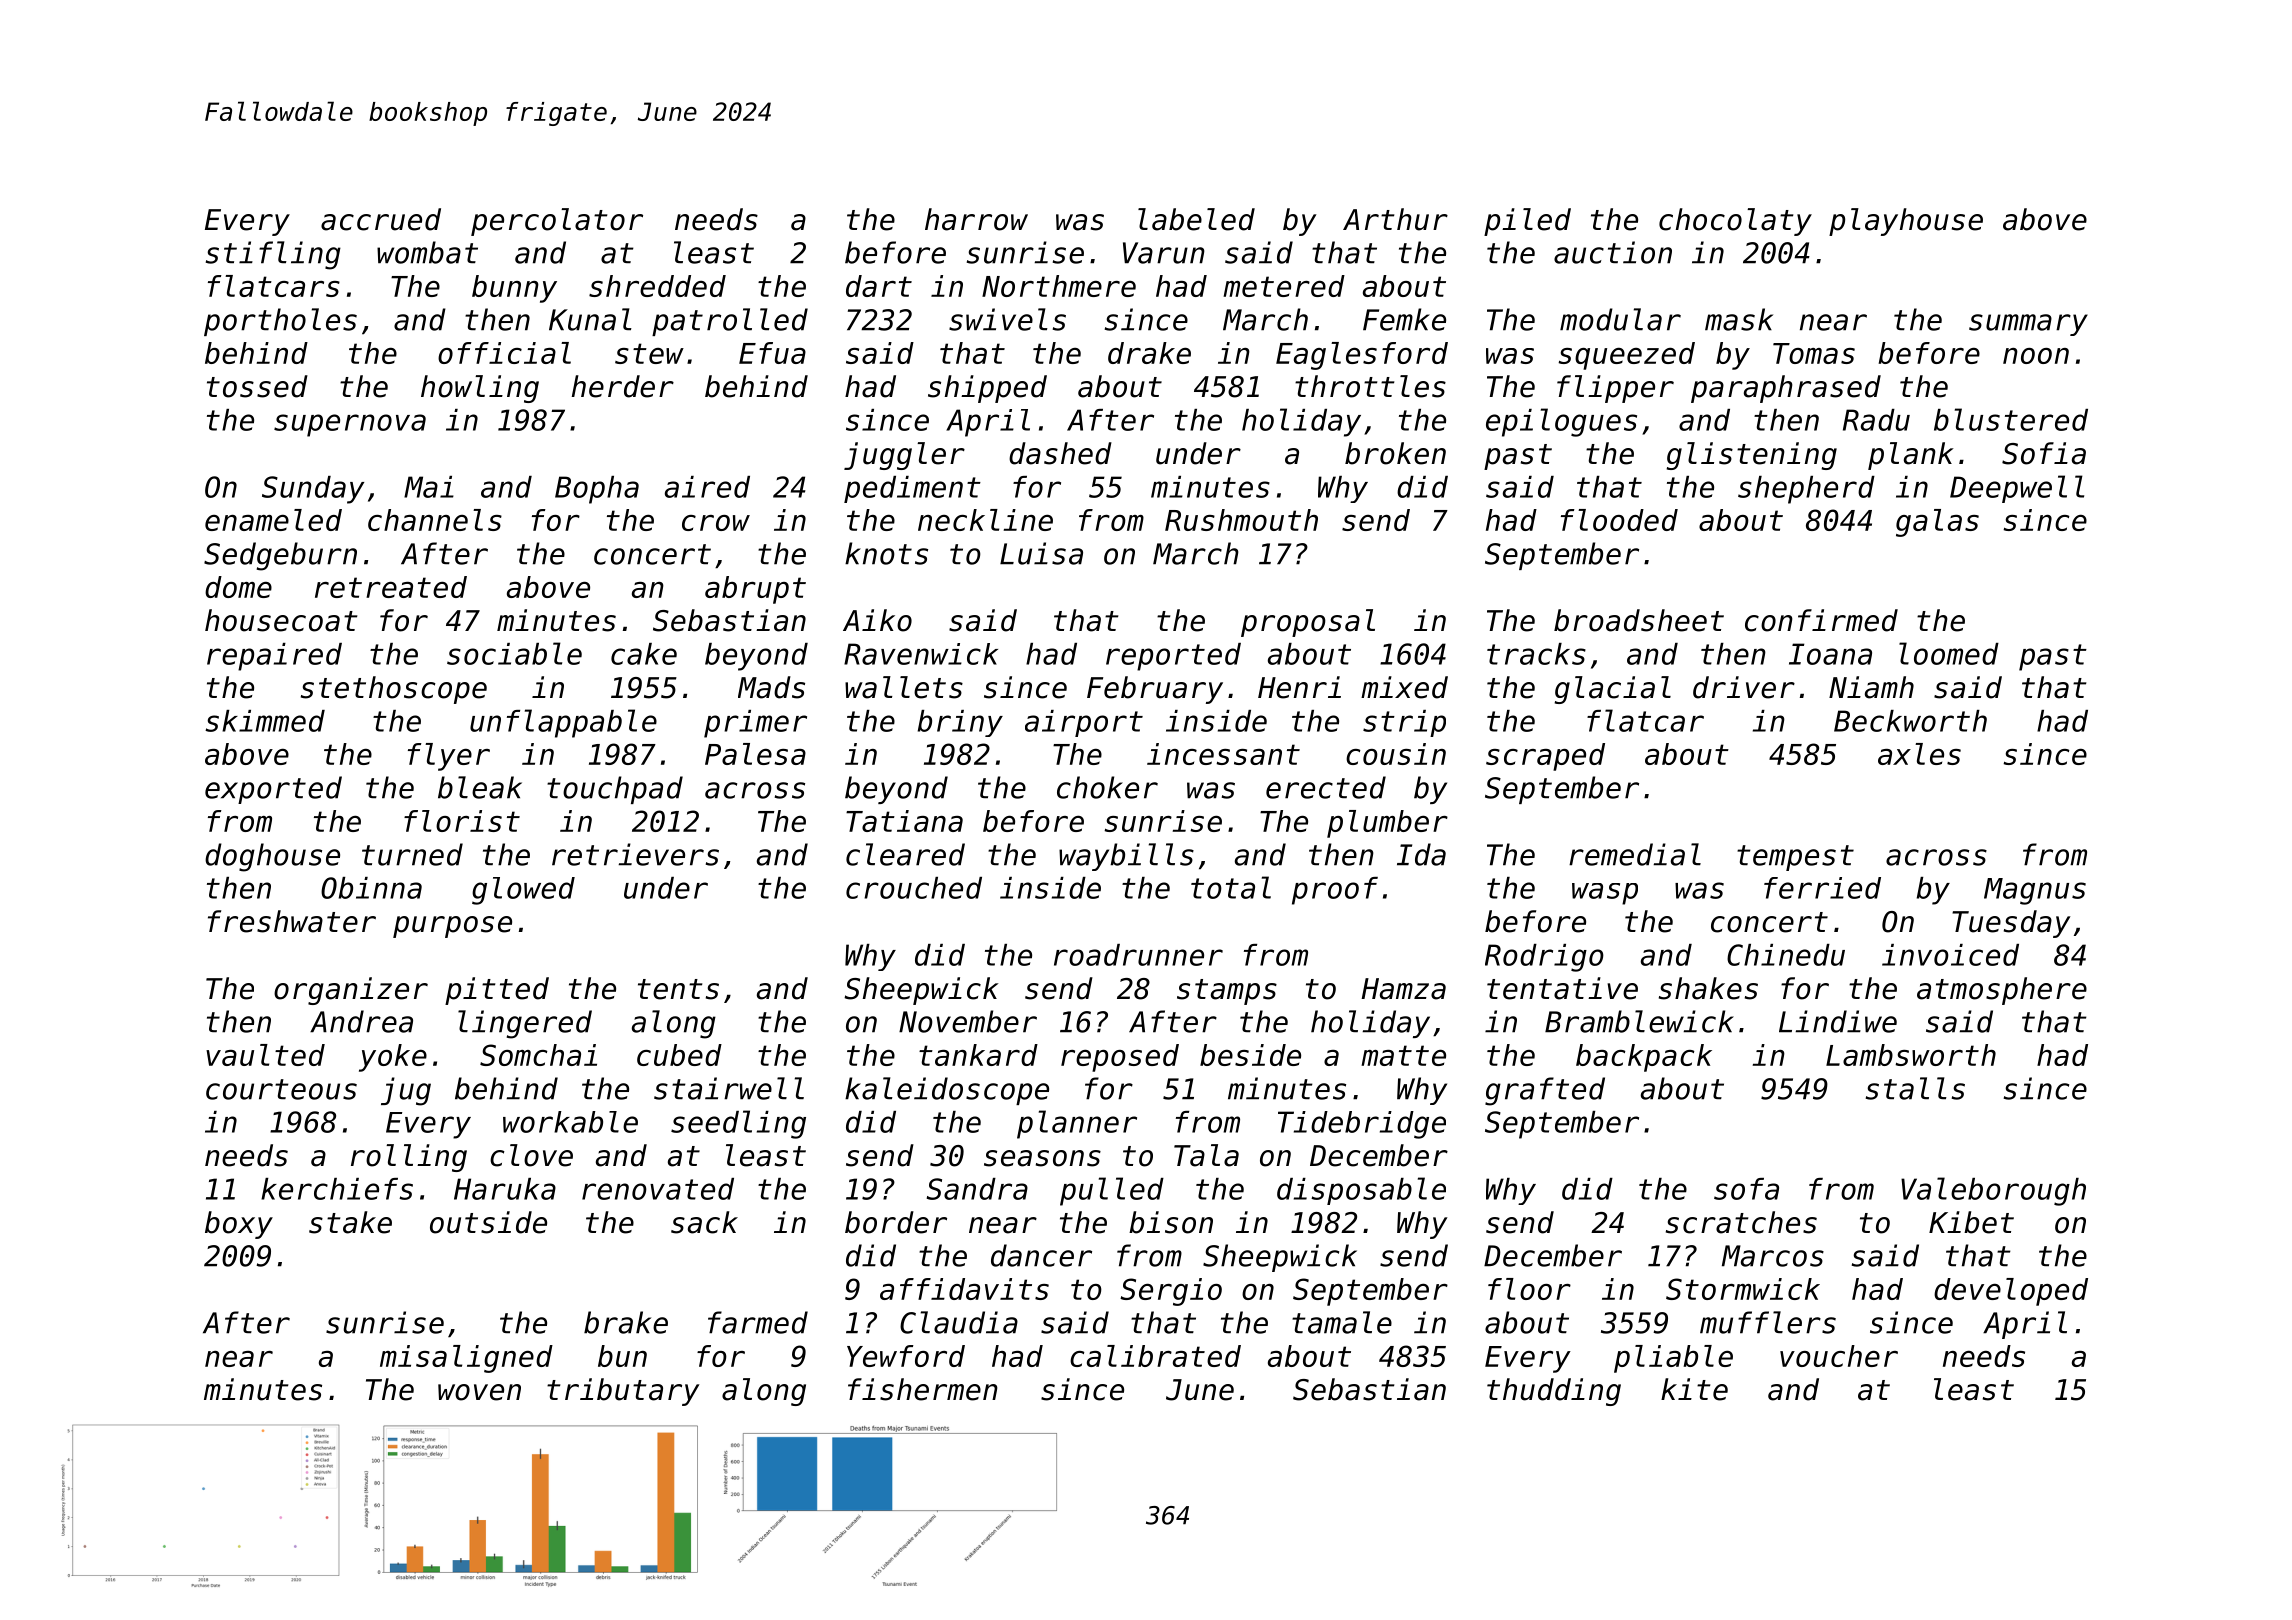 This page has width=2292, height=1620. What do you see at coordinates (1395, 453) in the page?
I see `broken` at bounding box center [1395, 453].
